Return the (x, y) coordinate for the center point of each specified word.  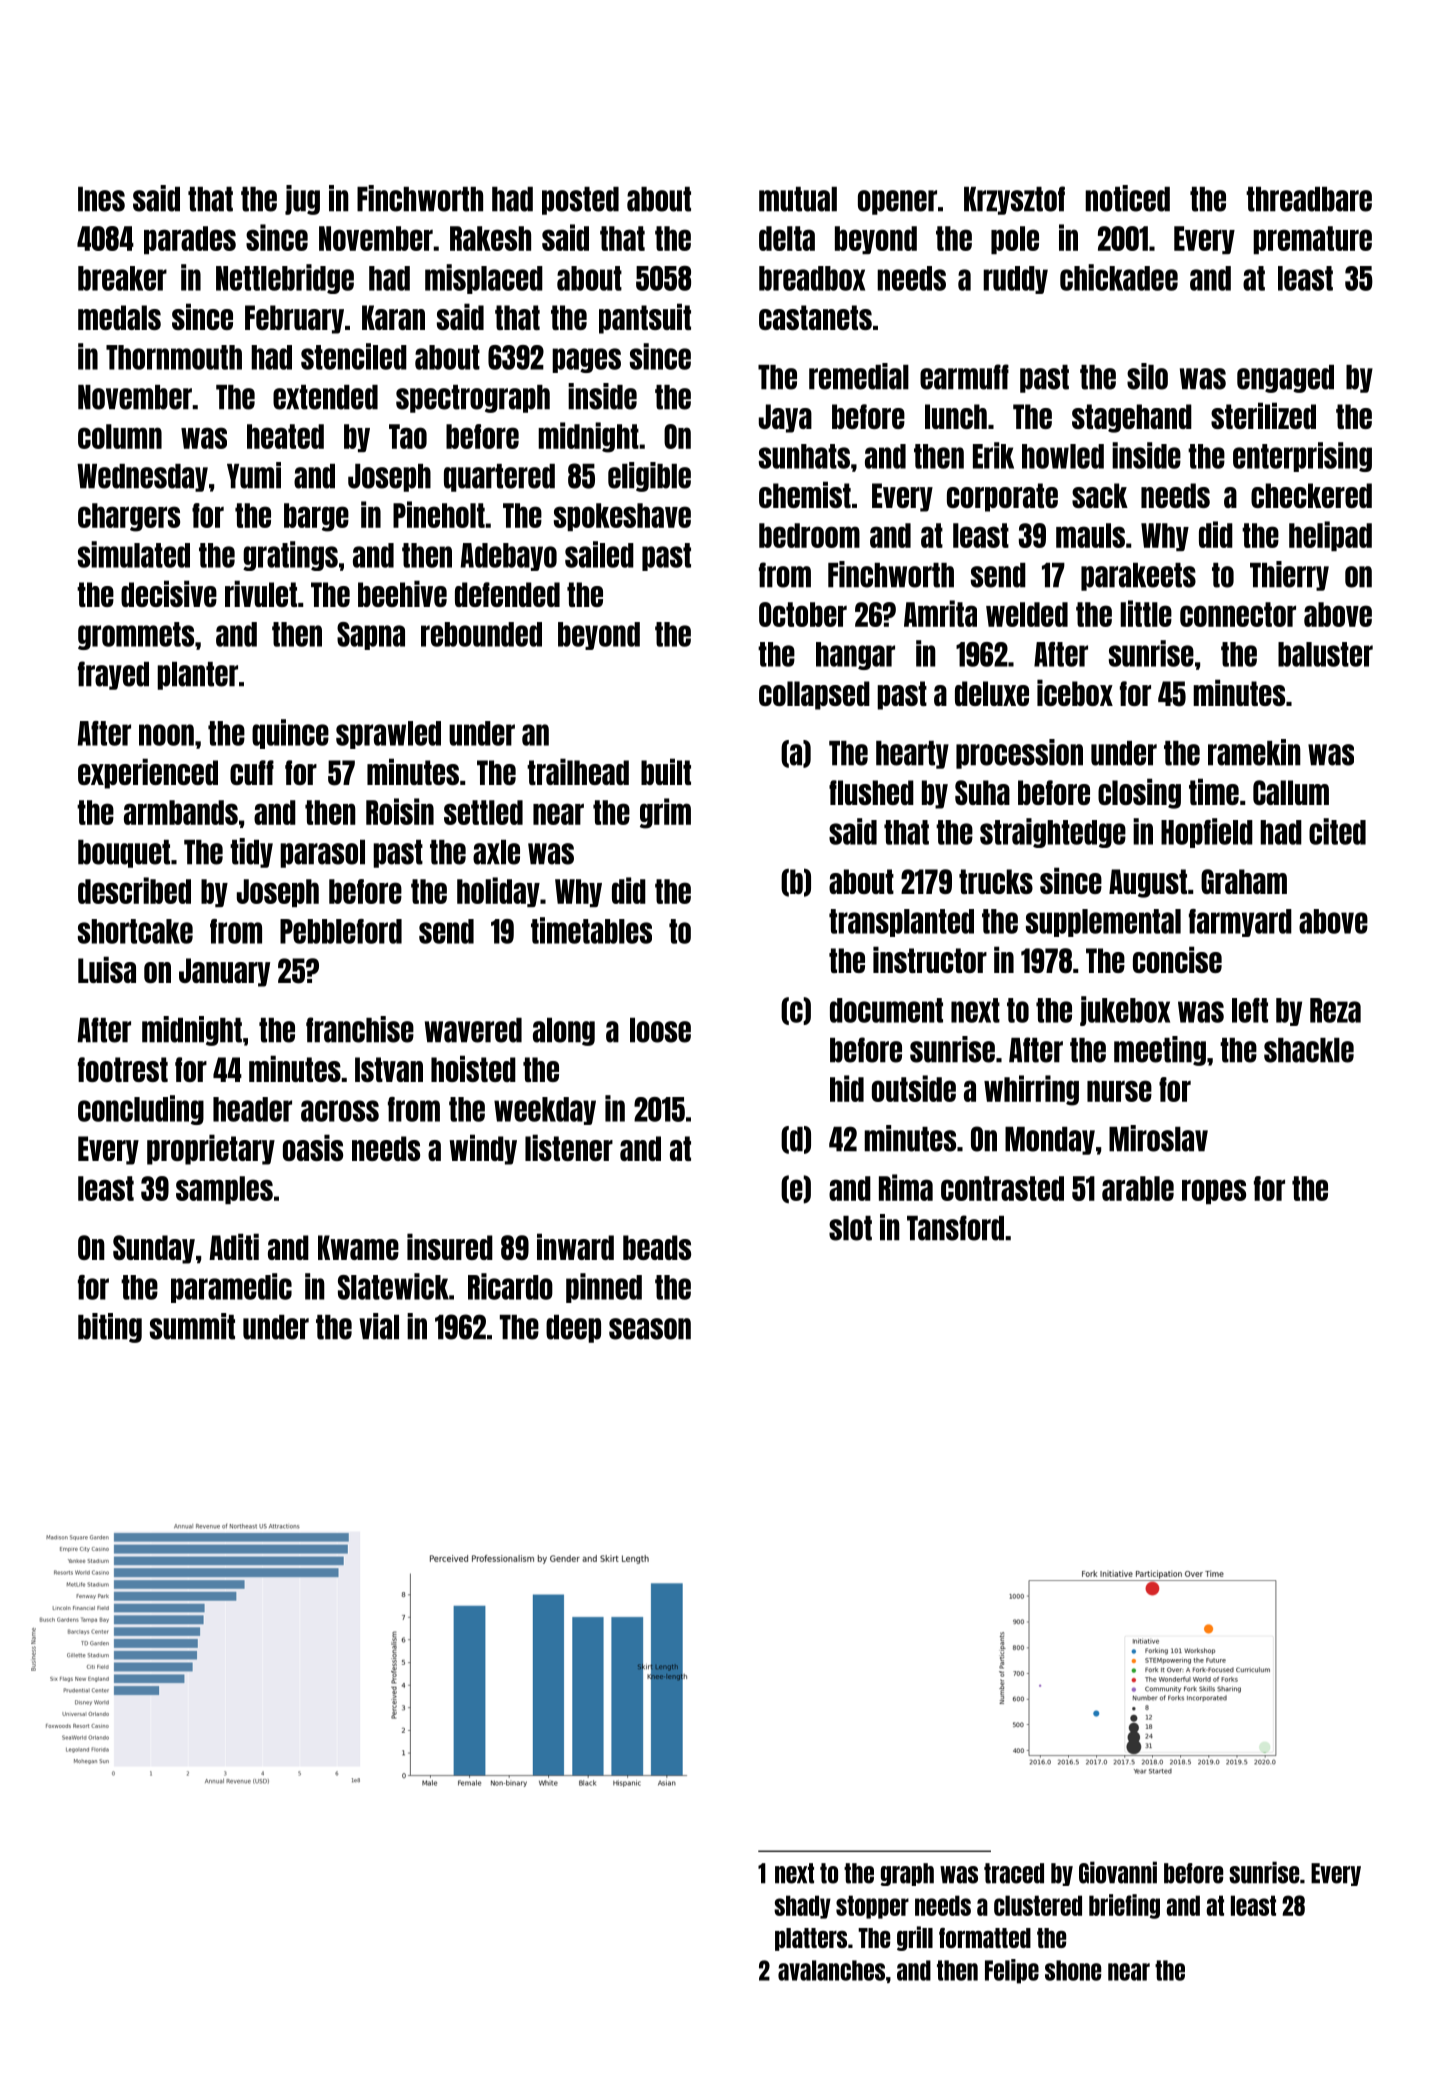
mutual (798, 199)
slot (850, 1228)
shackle (1309, 1050)
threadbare (1309, 199)
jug (302, 200)
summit (192, 1326)
